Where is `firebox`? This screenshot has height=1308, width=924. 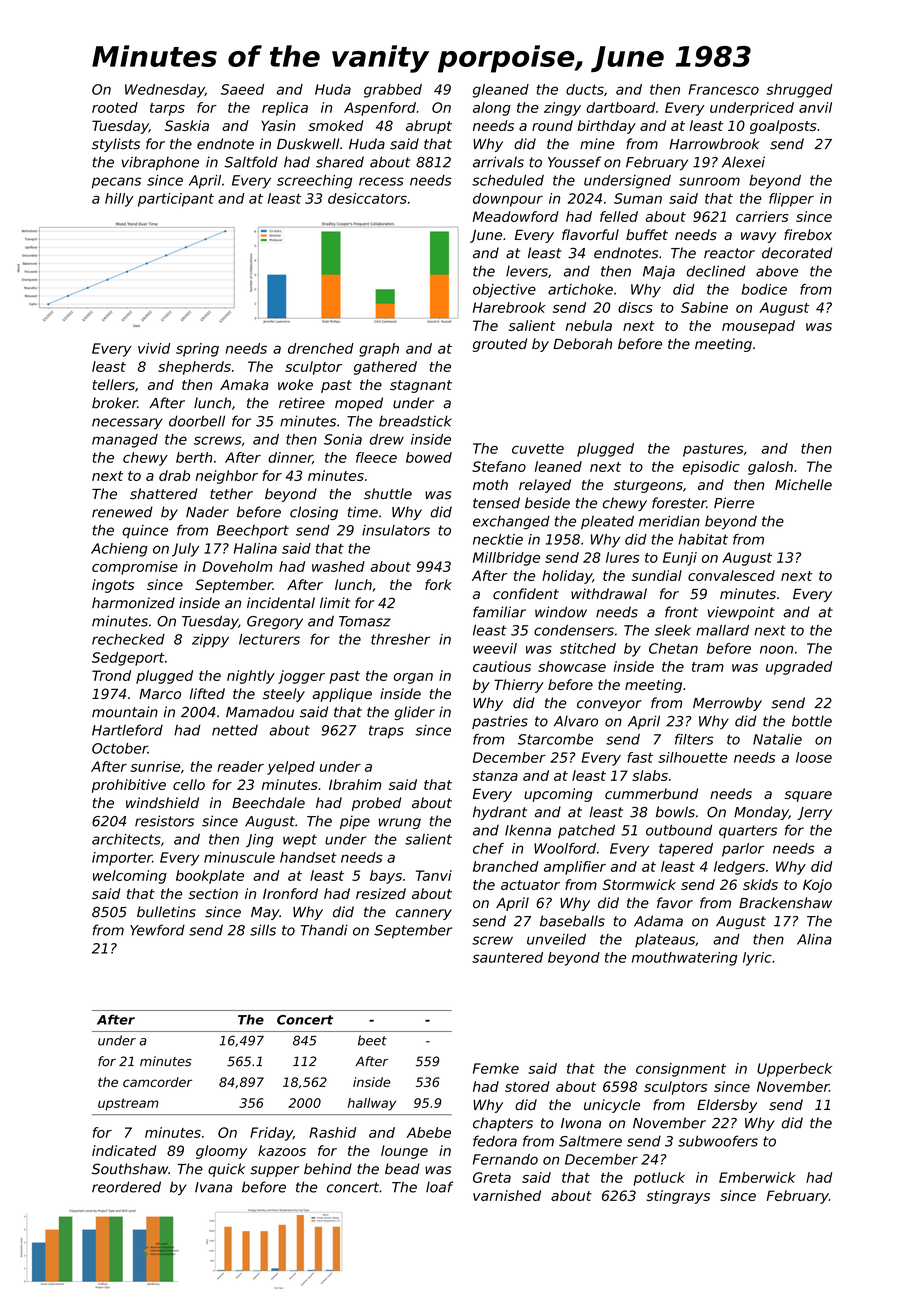
firebox is located at coordinates (808, 234).
